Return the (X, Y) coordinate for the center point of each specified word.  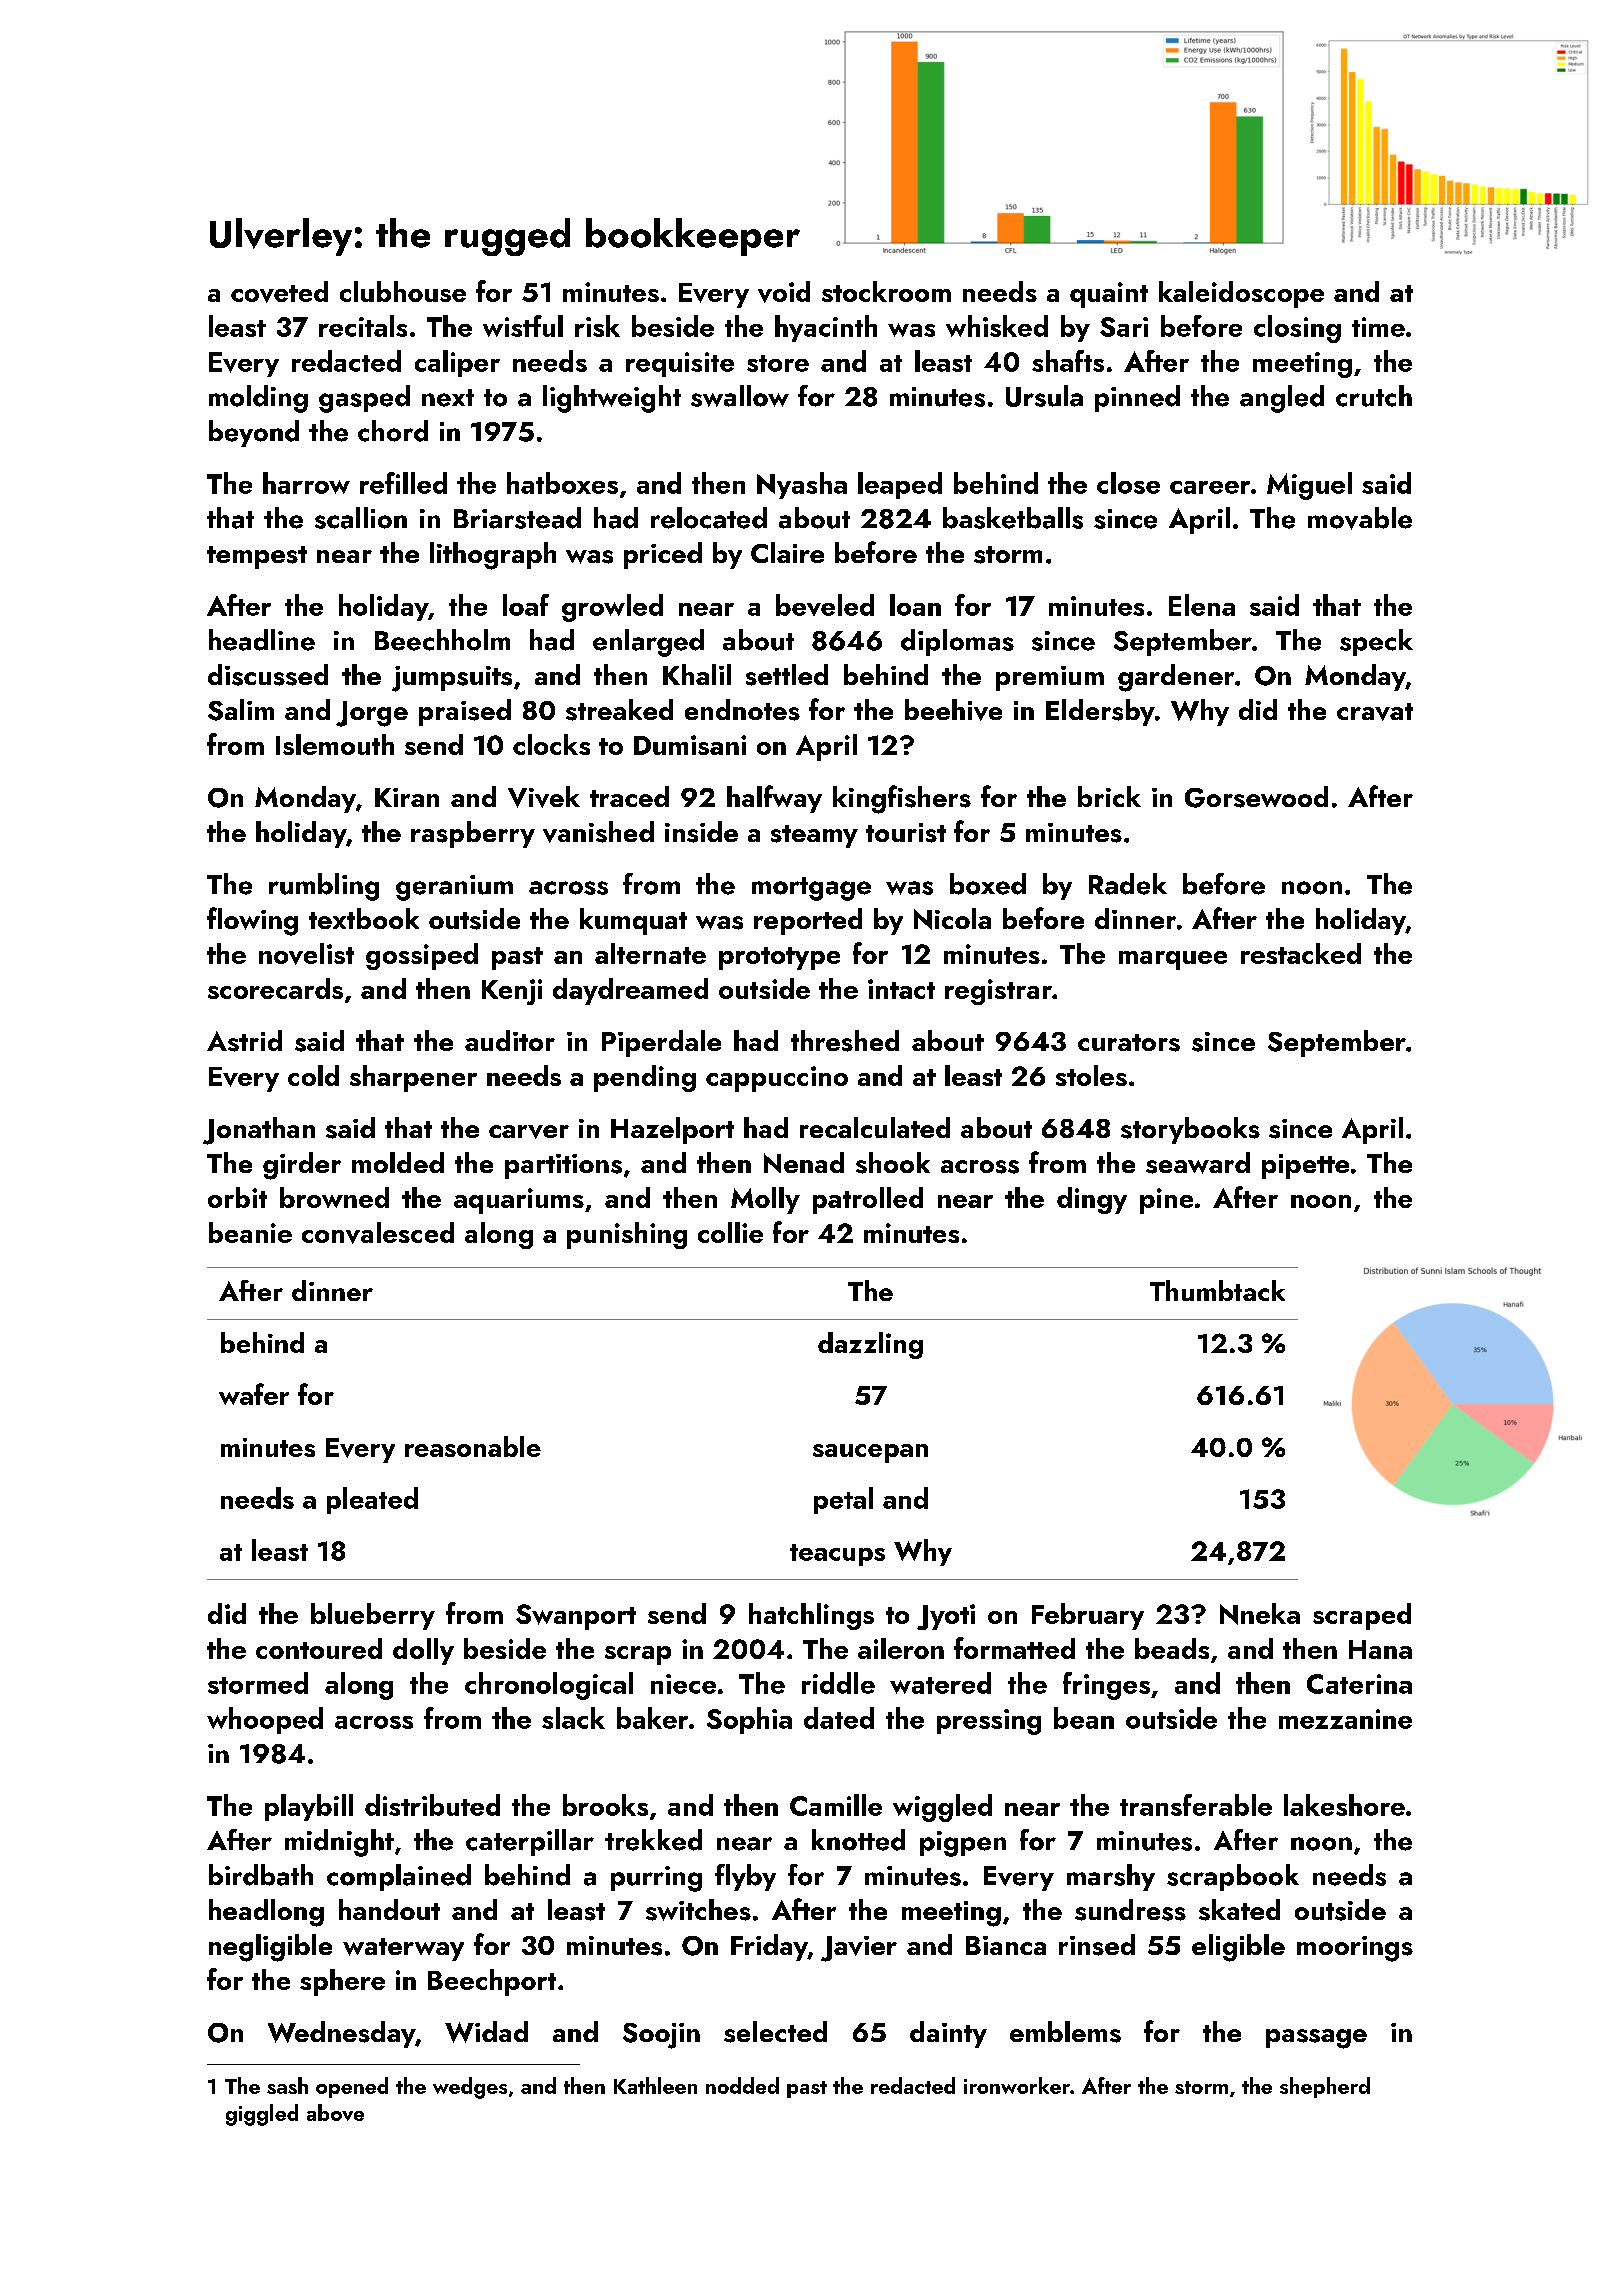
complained (399, 1877)
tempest (257, 557)
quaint (1109, 295)
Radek (1128, 884)
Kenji (512, 992)
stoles (1091, 1075)
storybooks (1190, 1130)
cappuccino (777, 1079)
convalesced (378, 1233)
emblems (1065, 2032)
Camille (836, 1805)
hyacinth (826, 328)
